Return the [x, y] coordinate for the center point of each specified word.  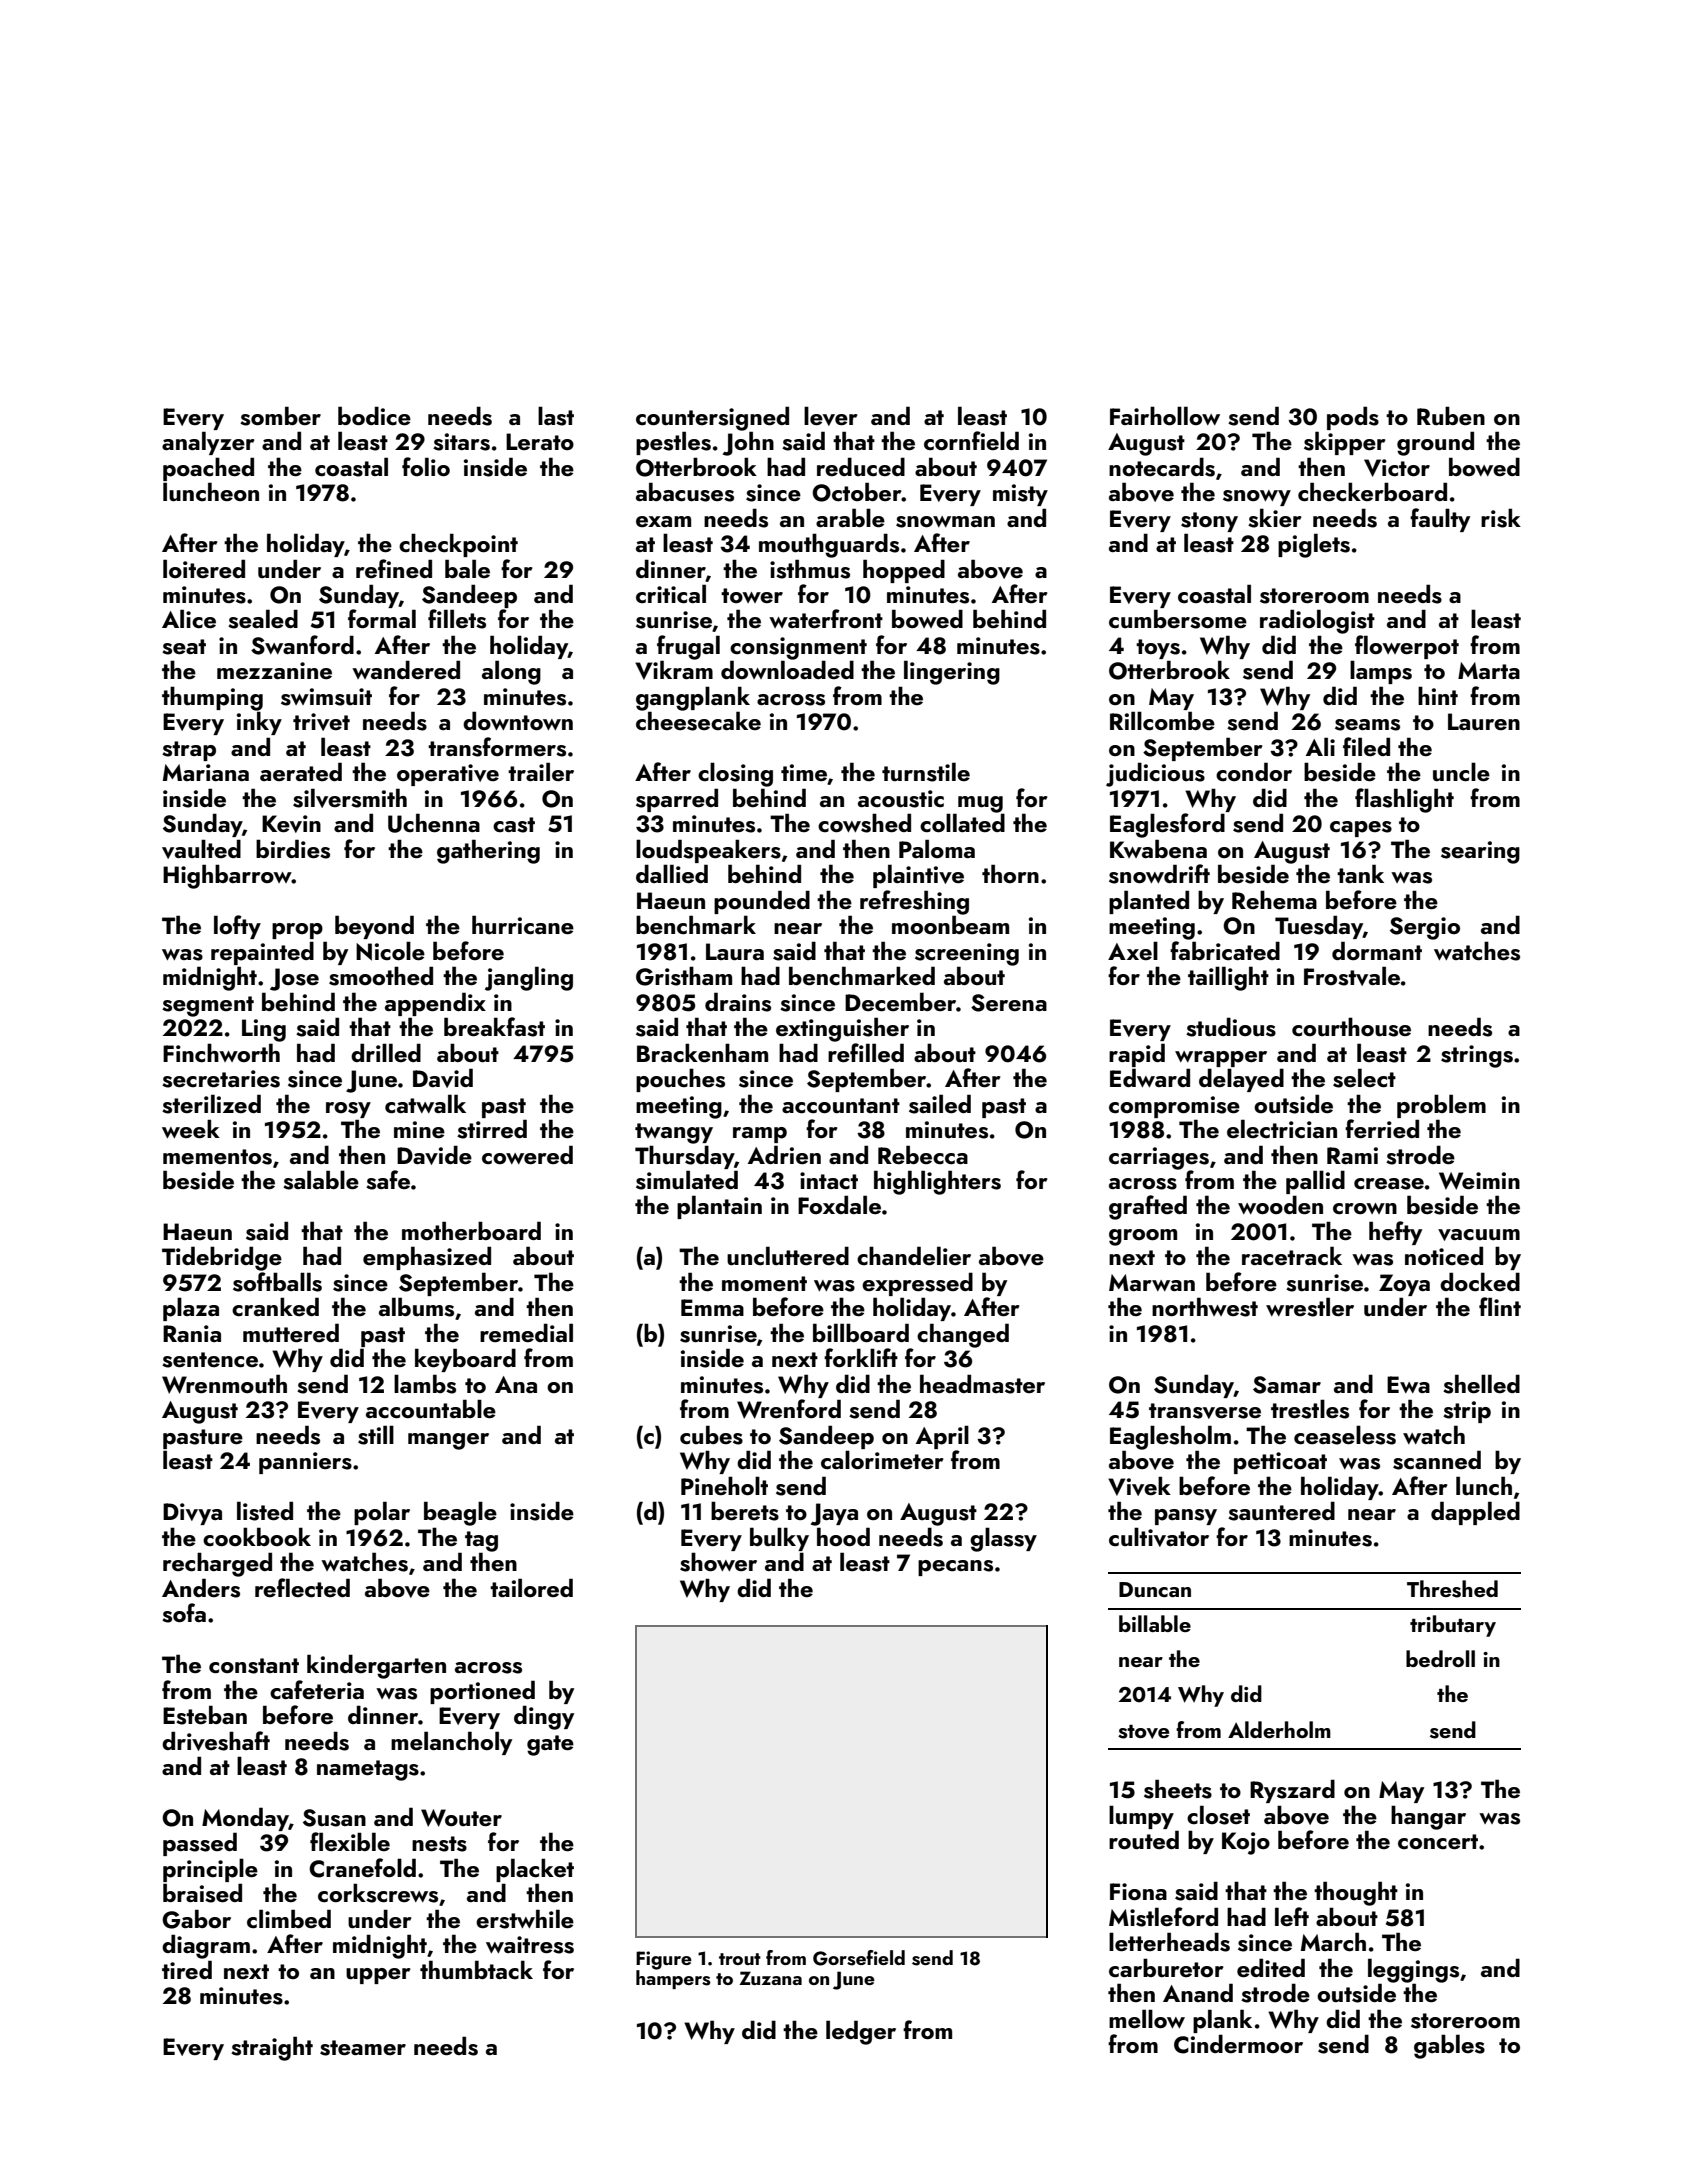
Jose [294, 979]
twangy [674, 1133]
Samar [1287, 1385]
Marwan [1152, 1282]
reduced [861, 466]
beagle [460, 1513]
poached [208, 469]
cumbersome [1178, 619]
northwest [1205, 1307]
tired [187, 1969]
